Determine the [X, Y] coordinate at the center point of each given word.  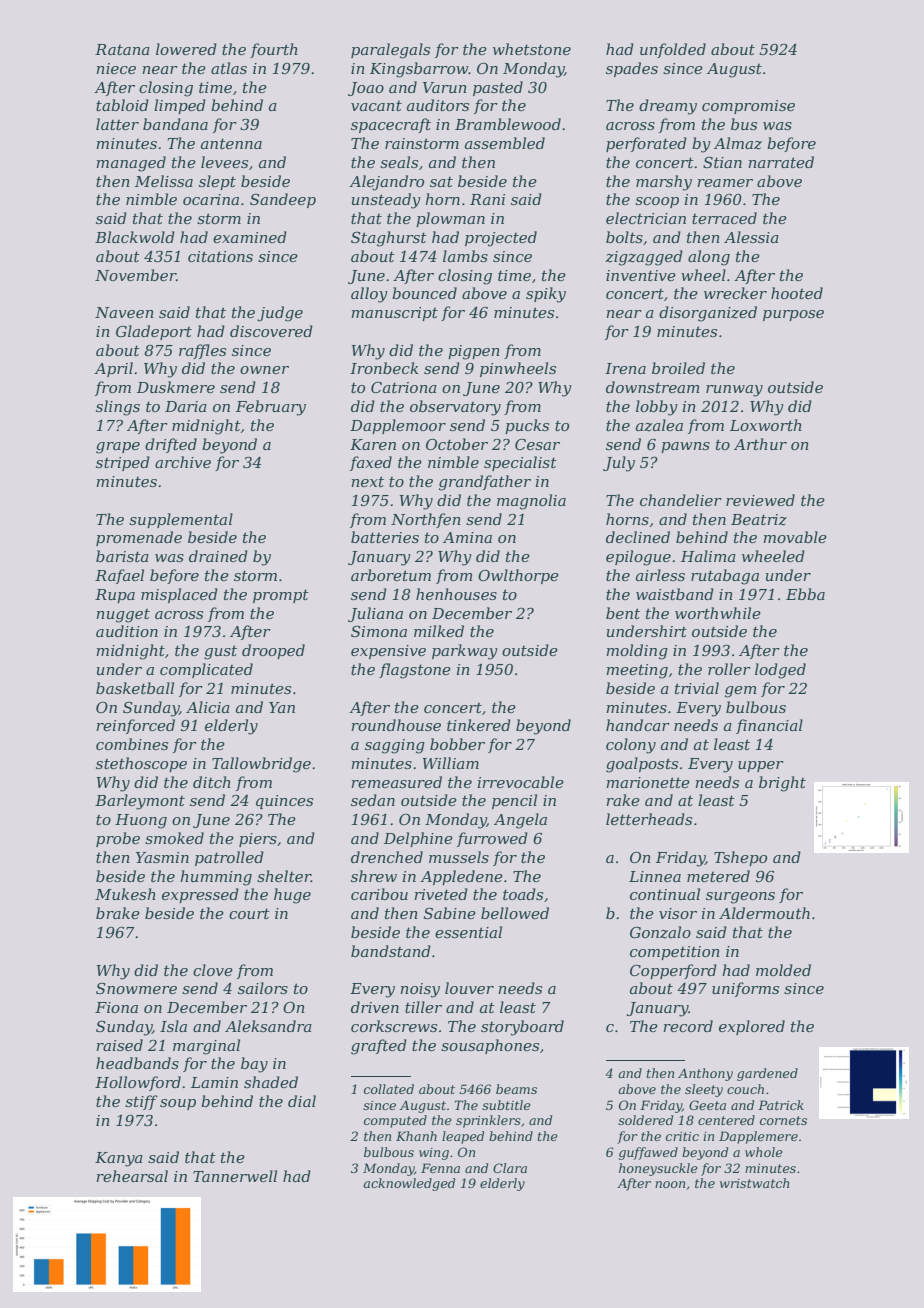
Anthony [705, 1074]
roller [729, 669]
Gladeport [154, 332]
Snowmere [136, 988]
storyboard [522, 1028]
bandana [175, 124]
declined [638, 537]
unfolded [673, 50]
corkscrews [394, 1026]
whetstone [532, 49]
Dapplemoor [398, 426]
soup [178, 1104]
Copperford [673, 971]
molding [637, 652]
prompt [281, 596]
